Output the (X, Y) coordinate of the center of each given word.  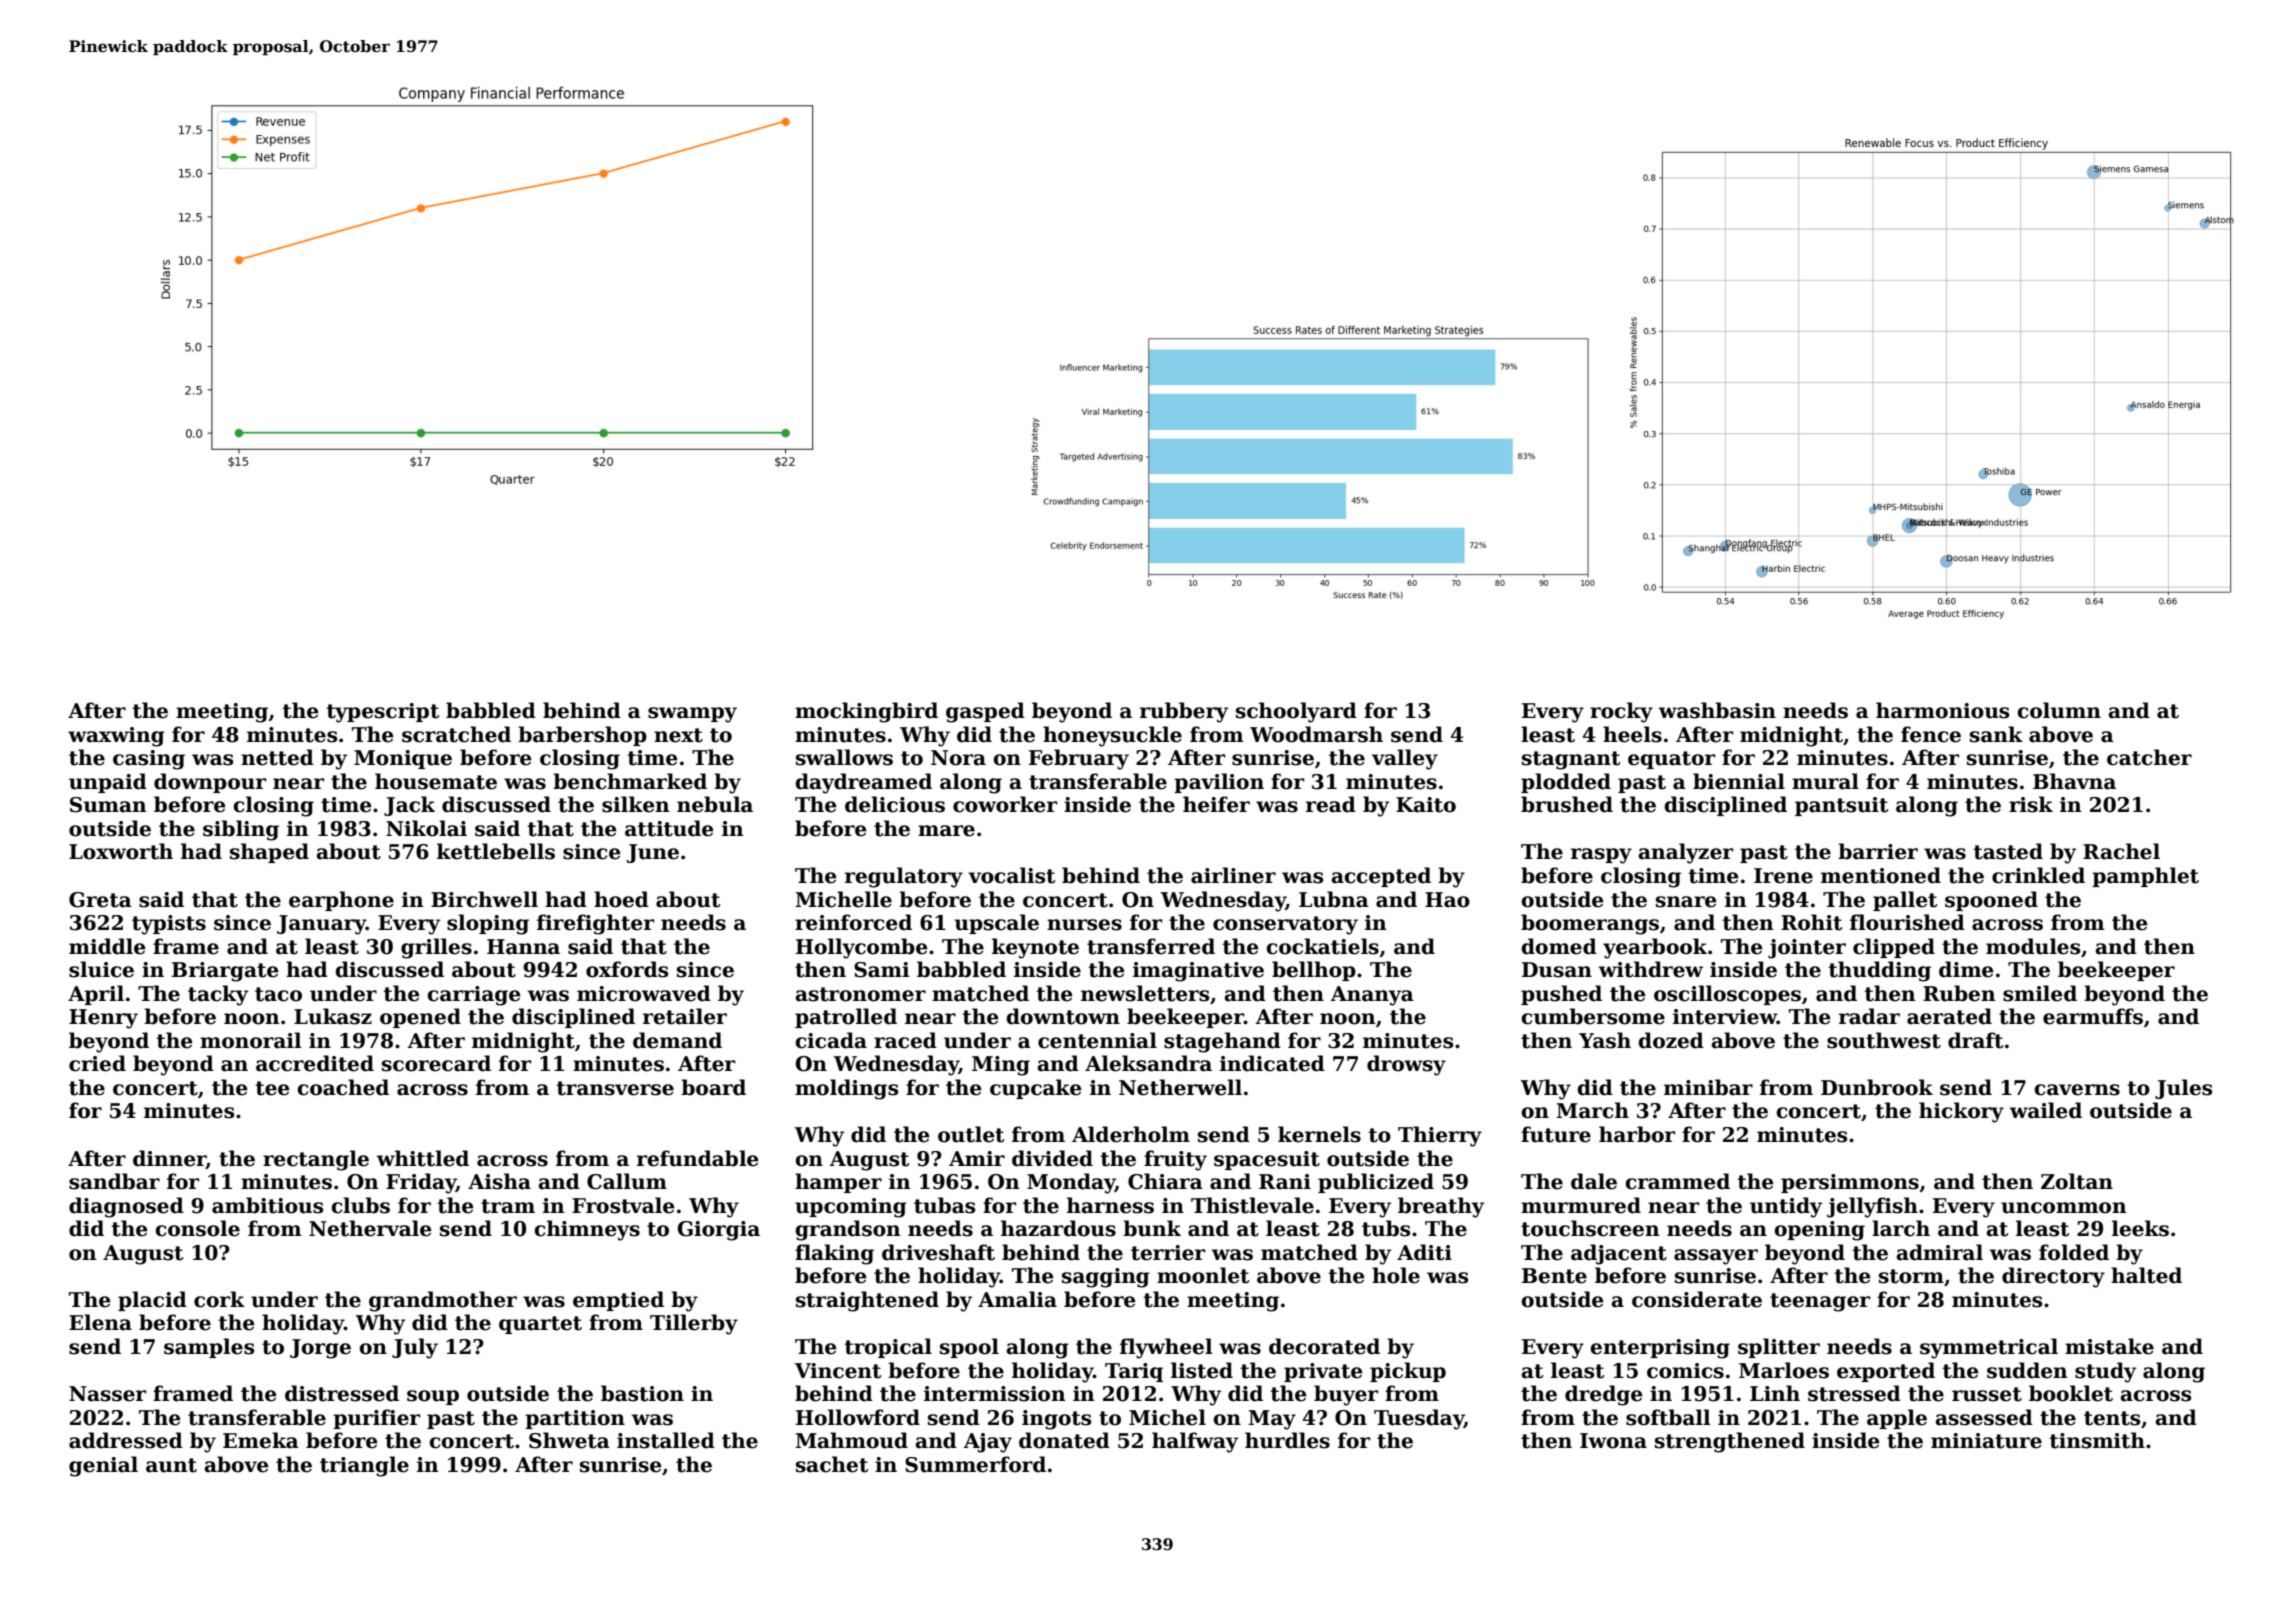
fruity (1175, 1160)
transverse (615, 1088)
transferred (1151, 946)
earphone (341, 901)
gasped (985, 712)
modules (2033, 946)
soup (433, 1397)
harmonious (1942, 710)
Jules (2183, 1089)
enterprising (1660, 1349)
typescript (383, 713)
